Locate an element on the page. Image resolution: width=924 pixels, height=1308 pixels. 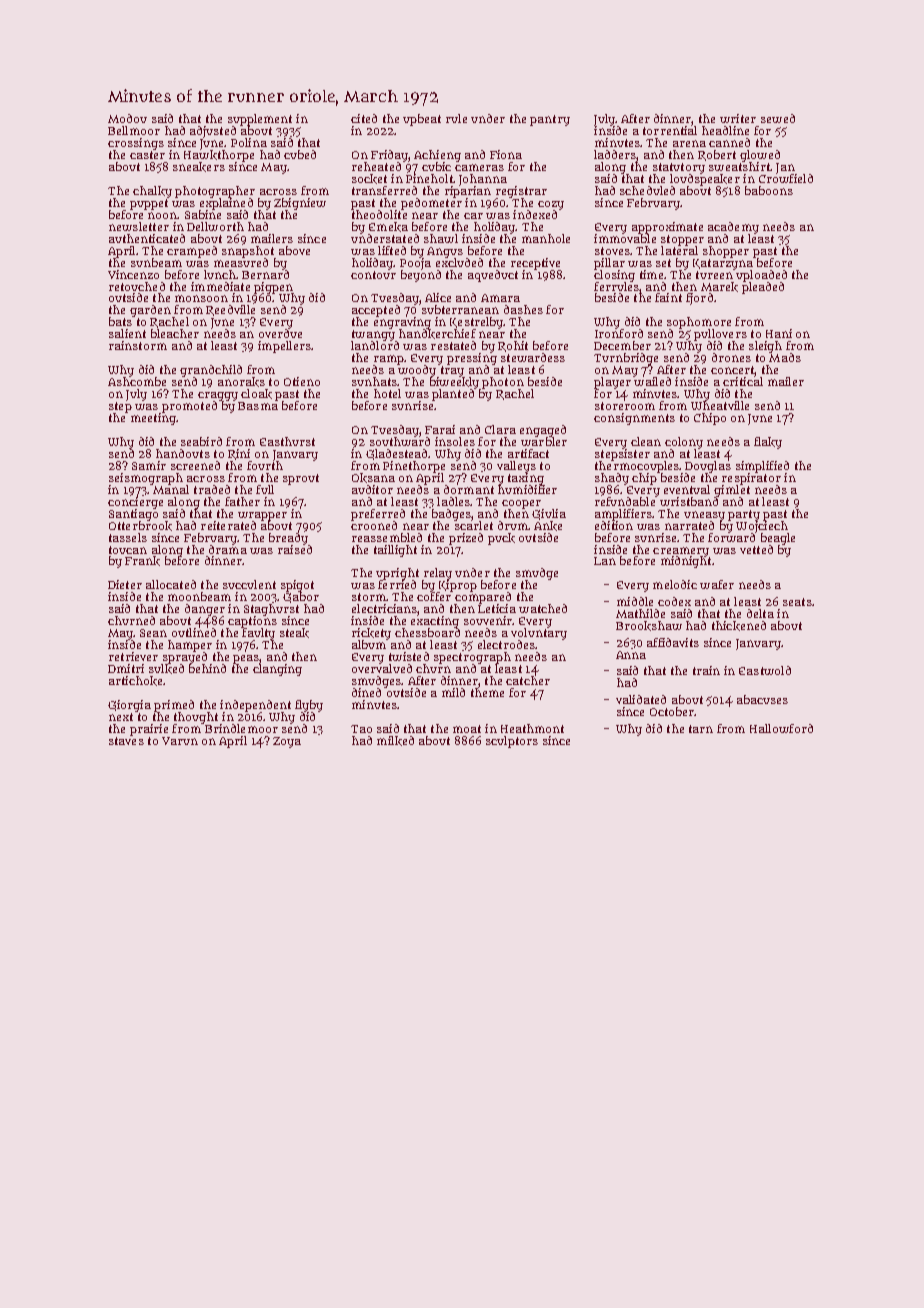
landlord is located at coordinates (375, 345).
